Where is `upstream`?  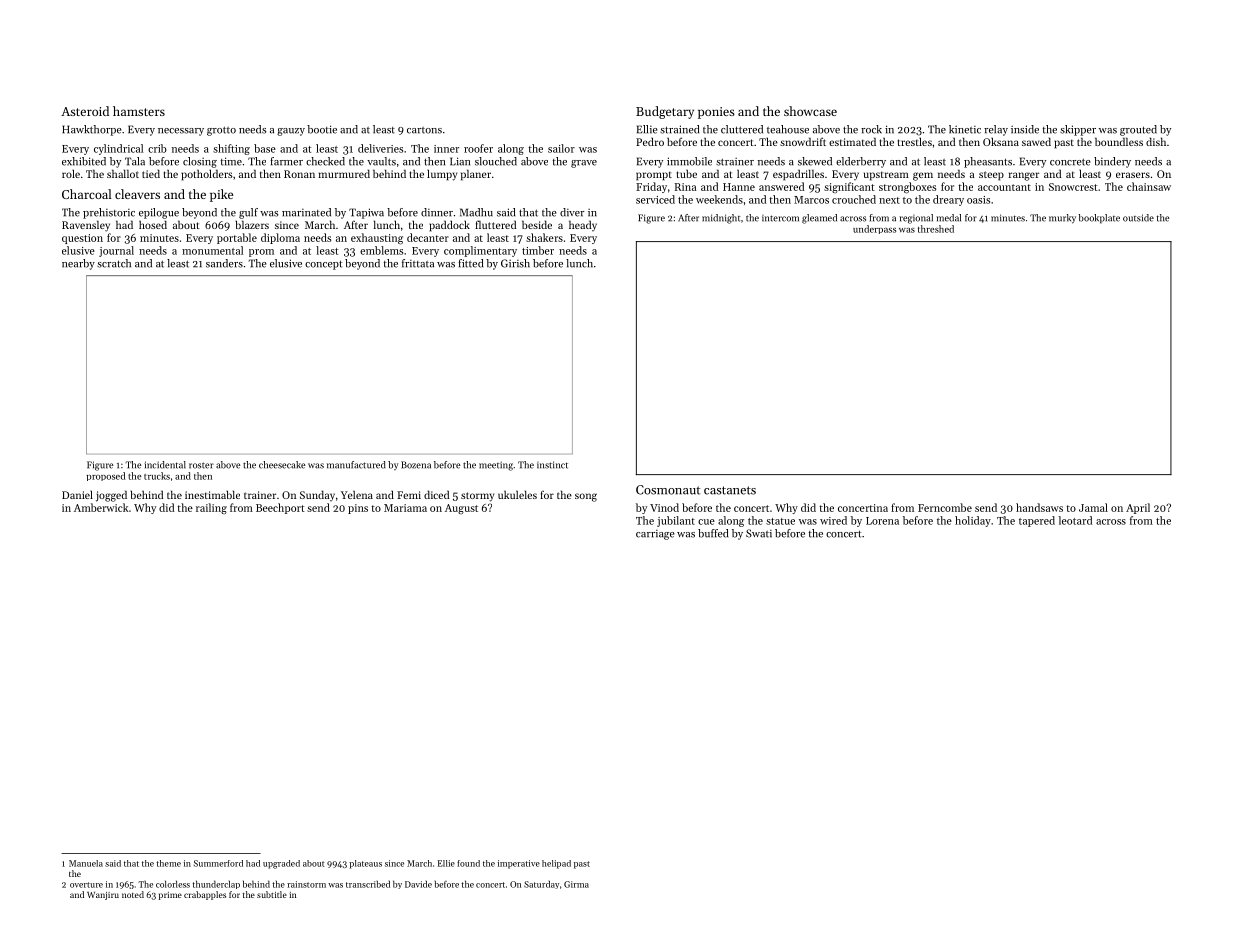 upstream is located at coordinates (886, 176).
